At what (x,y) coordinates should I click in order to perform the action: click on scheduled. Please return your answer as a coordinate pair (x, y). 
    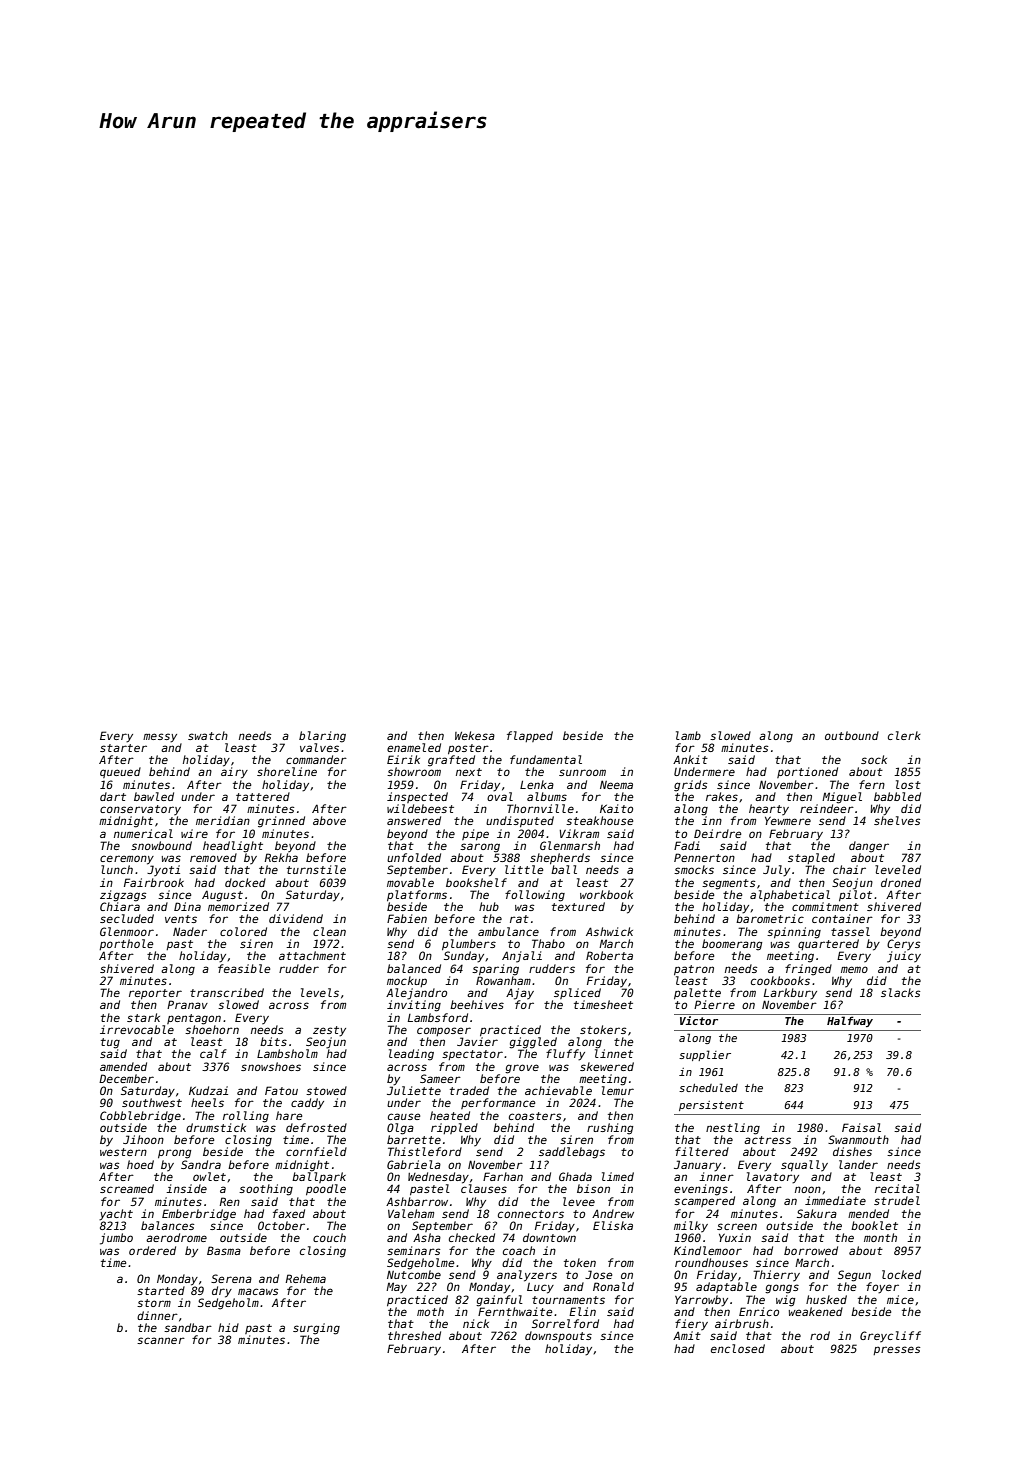
    Looking at the image, I should click on (708, 1087).
